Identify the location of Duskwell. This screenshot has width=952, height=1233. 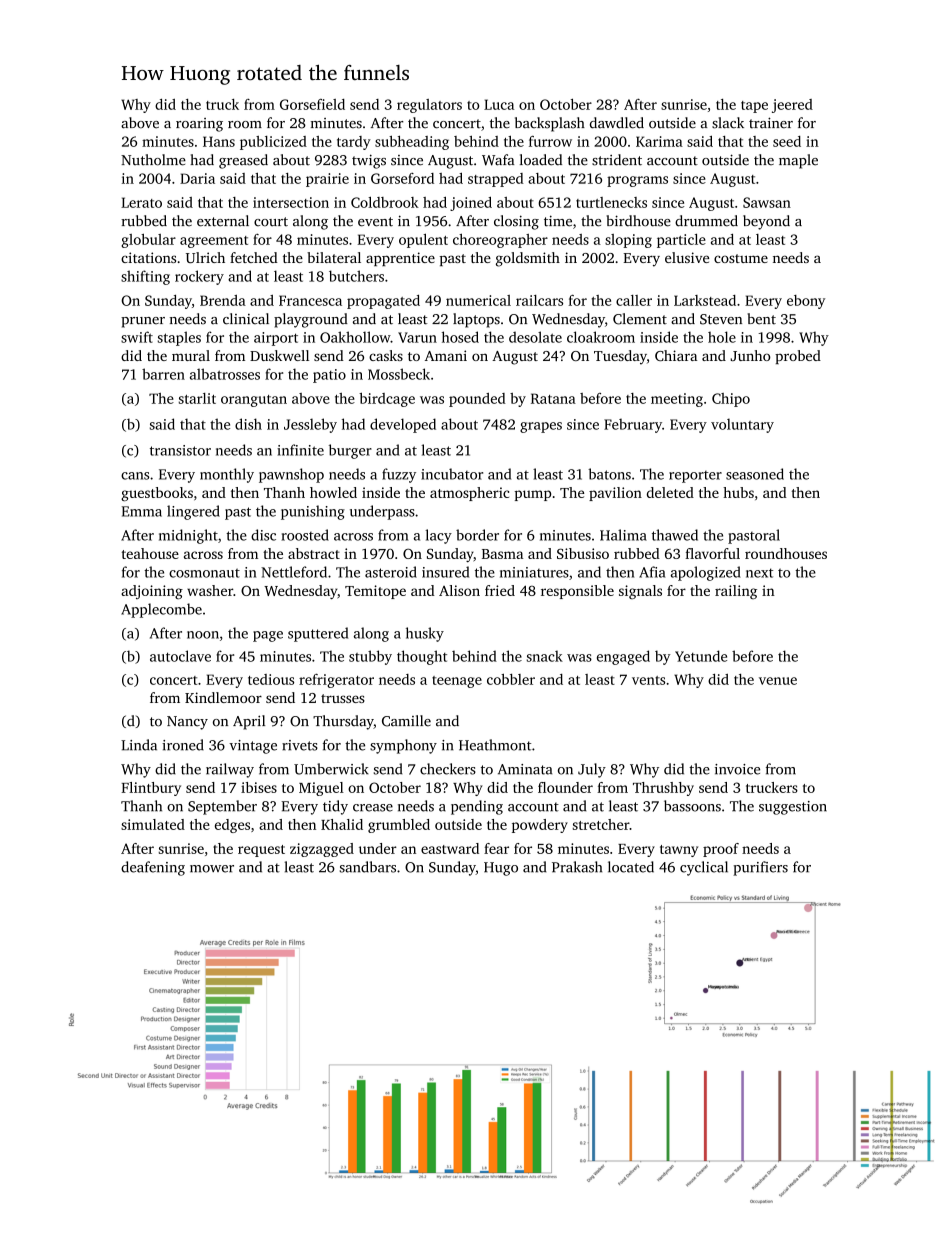
(279, 355).
